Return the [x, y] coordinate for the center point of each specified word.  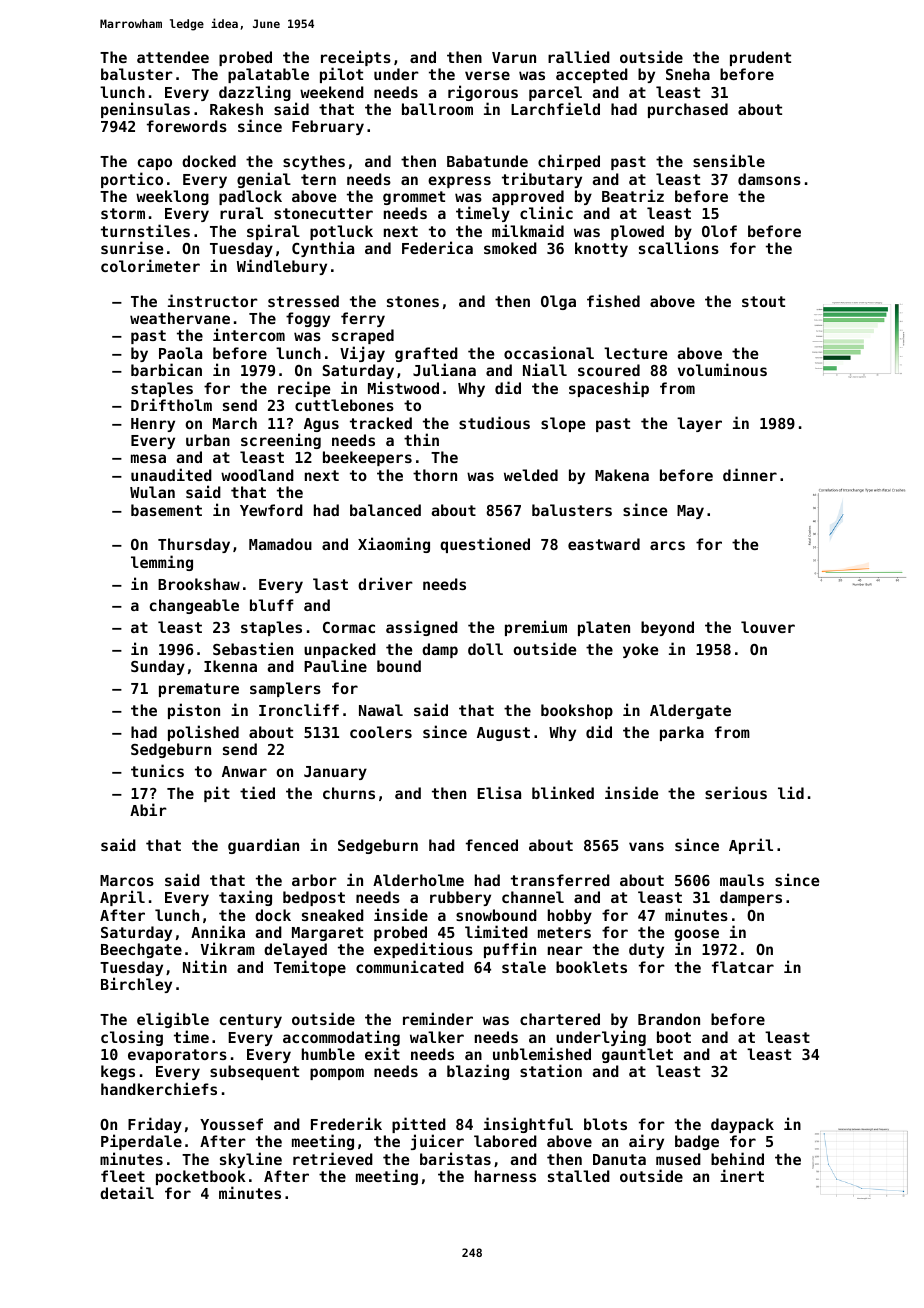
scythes [314, 162]
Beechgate [141, 950]
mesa [148, 458]
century [251, 1021]
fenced [492, 845]
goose [697, 936]
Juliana [444, 369]
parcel [555, 93]
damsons [769, 179]
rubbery [460, 898]
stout [763, 301]
